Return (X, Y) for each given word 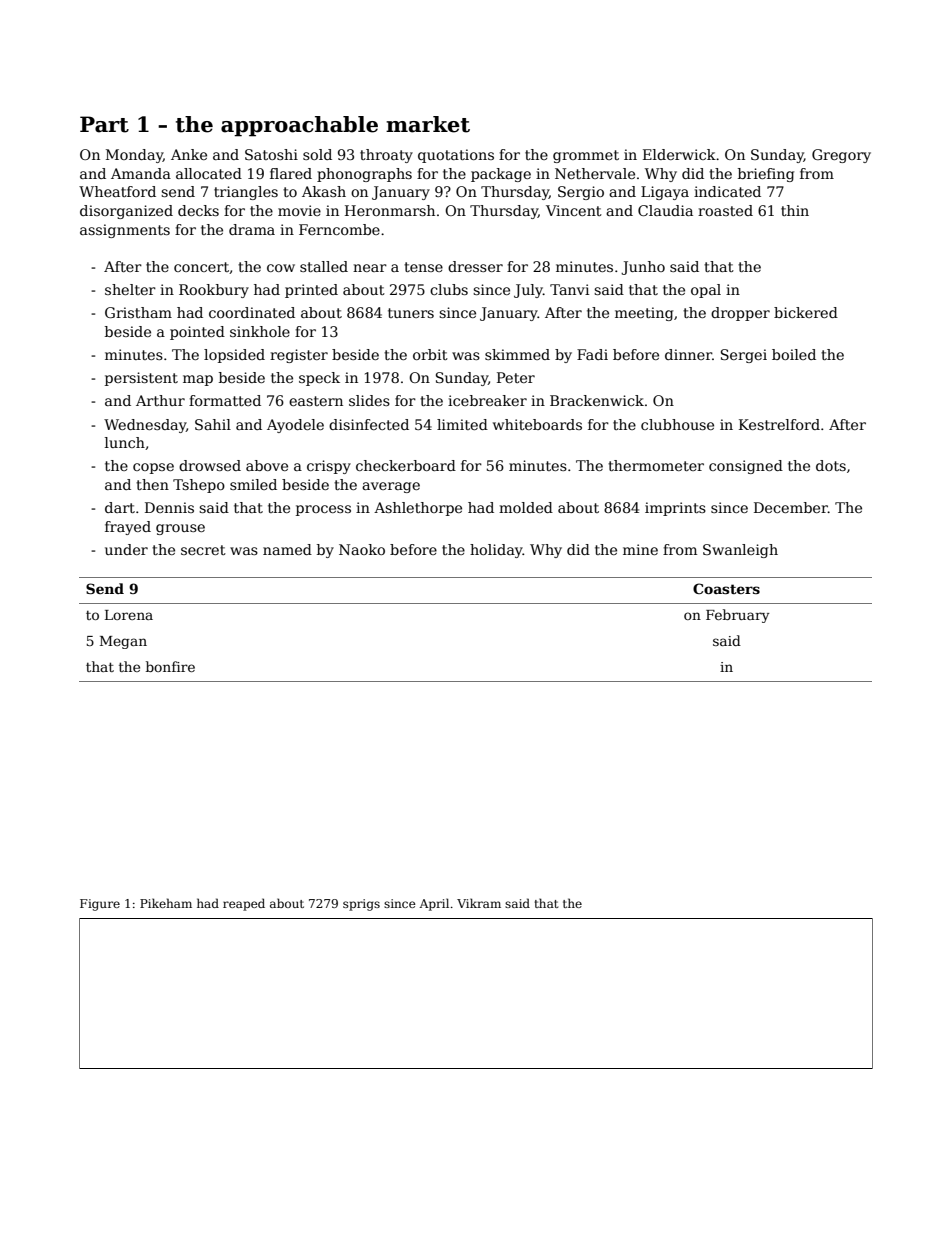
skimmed (517, 354)
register (299, 356)
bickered (806, 312)
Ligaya (665, 193)
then (152, 484)
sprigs (361, 905)
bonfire (170, 666)
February (738, 616)
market (428, 124)
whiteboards (537, 424)
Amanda (141, 173)
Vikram (479, 903)
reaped (244, 904)
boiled (794, 354)
